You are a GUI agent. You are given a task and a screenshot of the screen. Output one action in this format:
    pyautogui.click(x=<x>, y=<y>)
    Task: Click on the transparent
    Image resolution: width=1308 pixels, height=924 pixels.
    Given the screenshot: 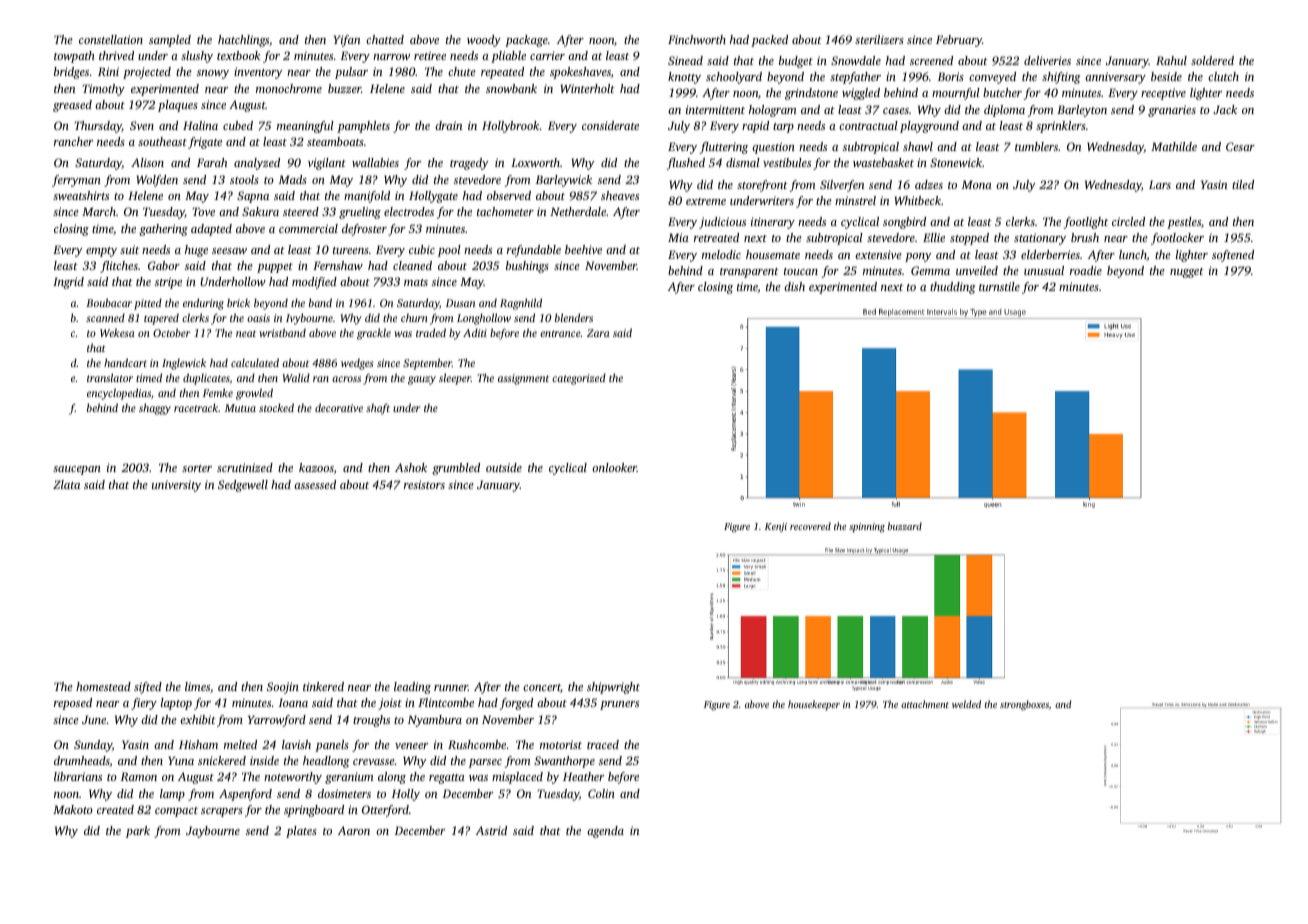 What is the action you would take?
    pyautogui.click(x=749, y=273)
